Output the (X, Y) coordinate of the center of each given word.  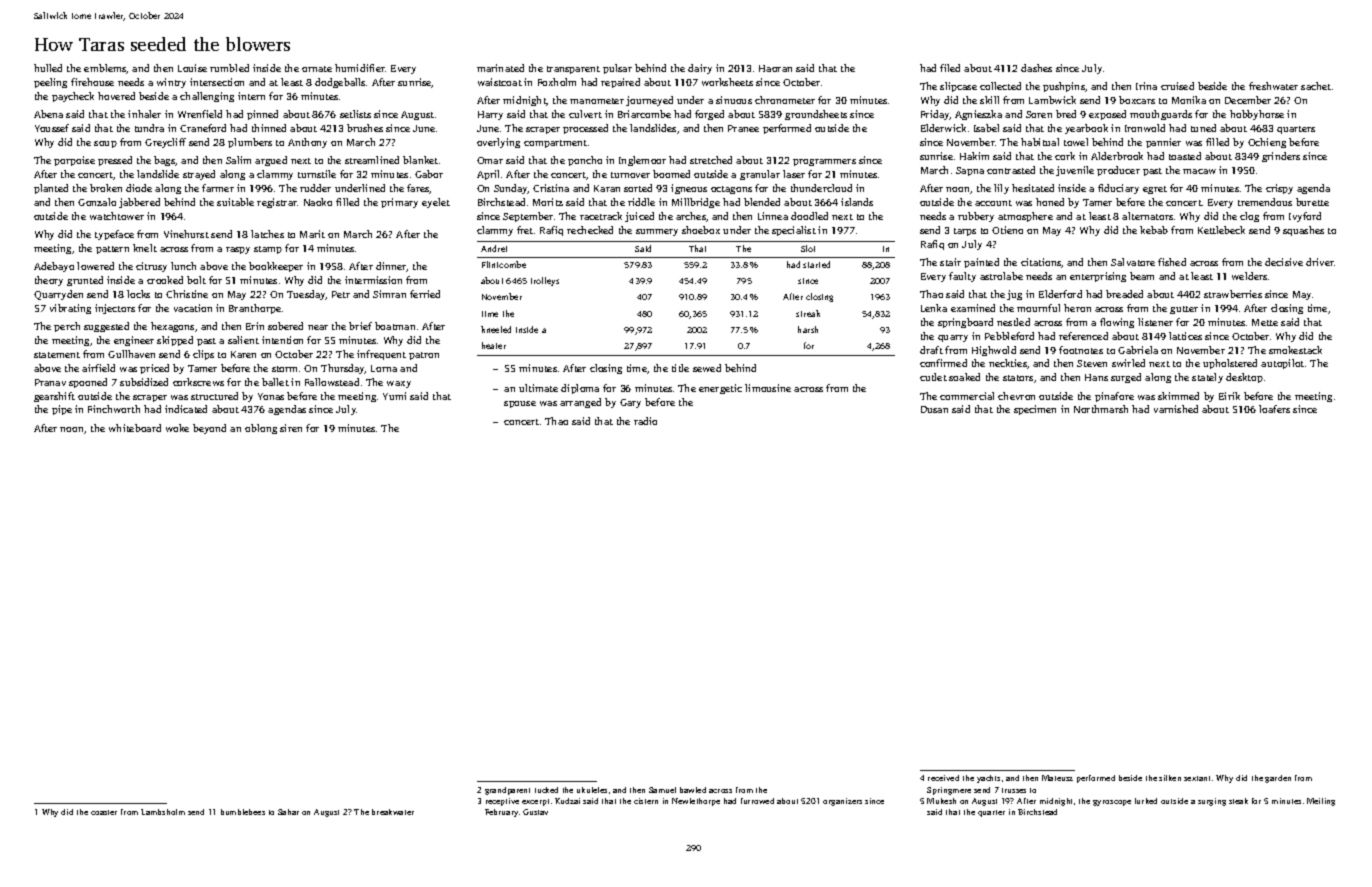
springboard (965, 323)
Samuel (662, 790)
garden (1278, 779)
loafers (1274, 409)
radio (645, 421)
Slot (808, 248)
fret (525, 230)
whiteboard (135, 428)
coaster (104, 812)
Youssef (52, 128)
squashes (1303, 231)
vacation (193, 308)
